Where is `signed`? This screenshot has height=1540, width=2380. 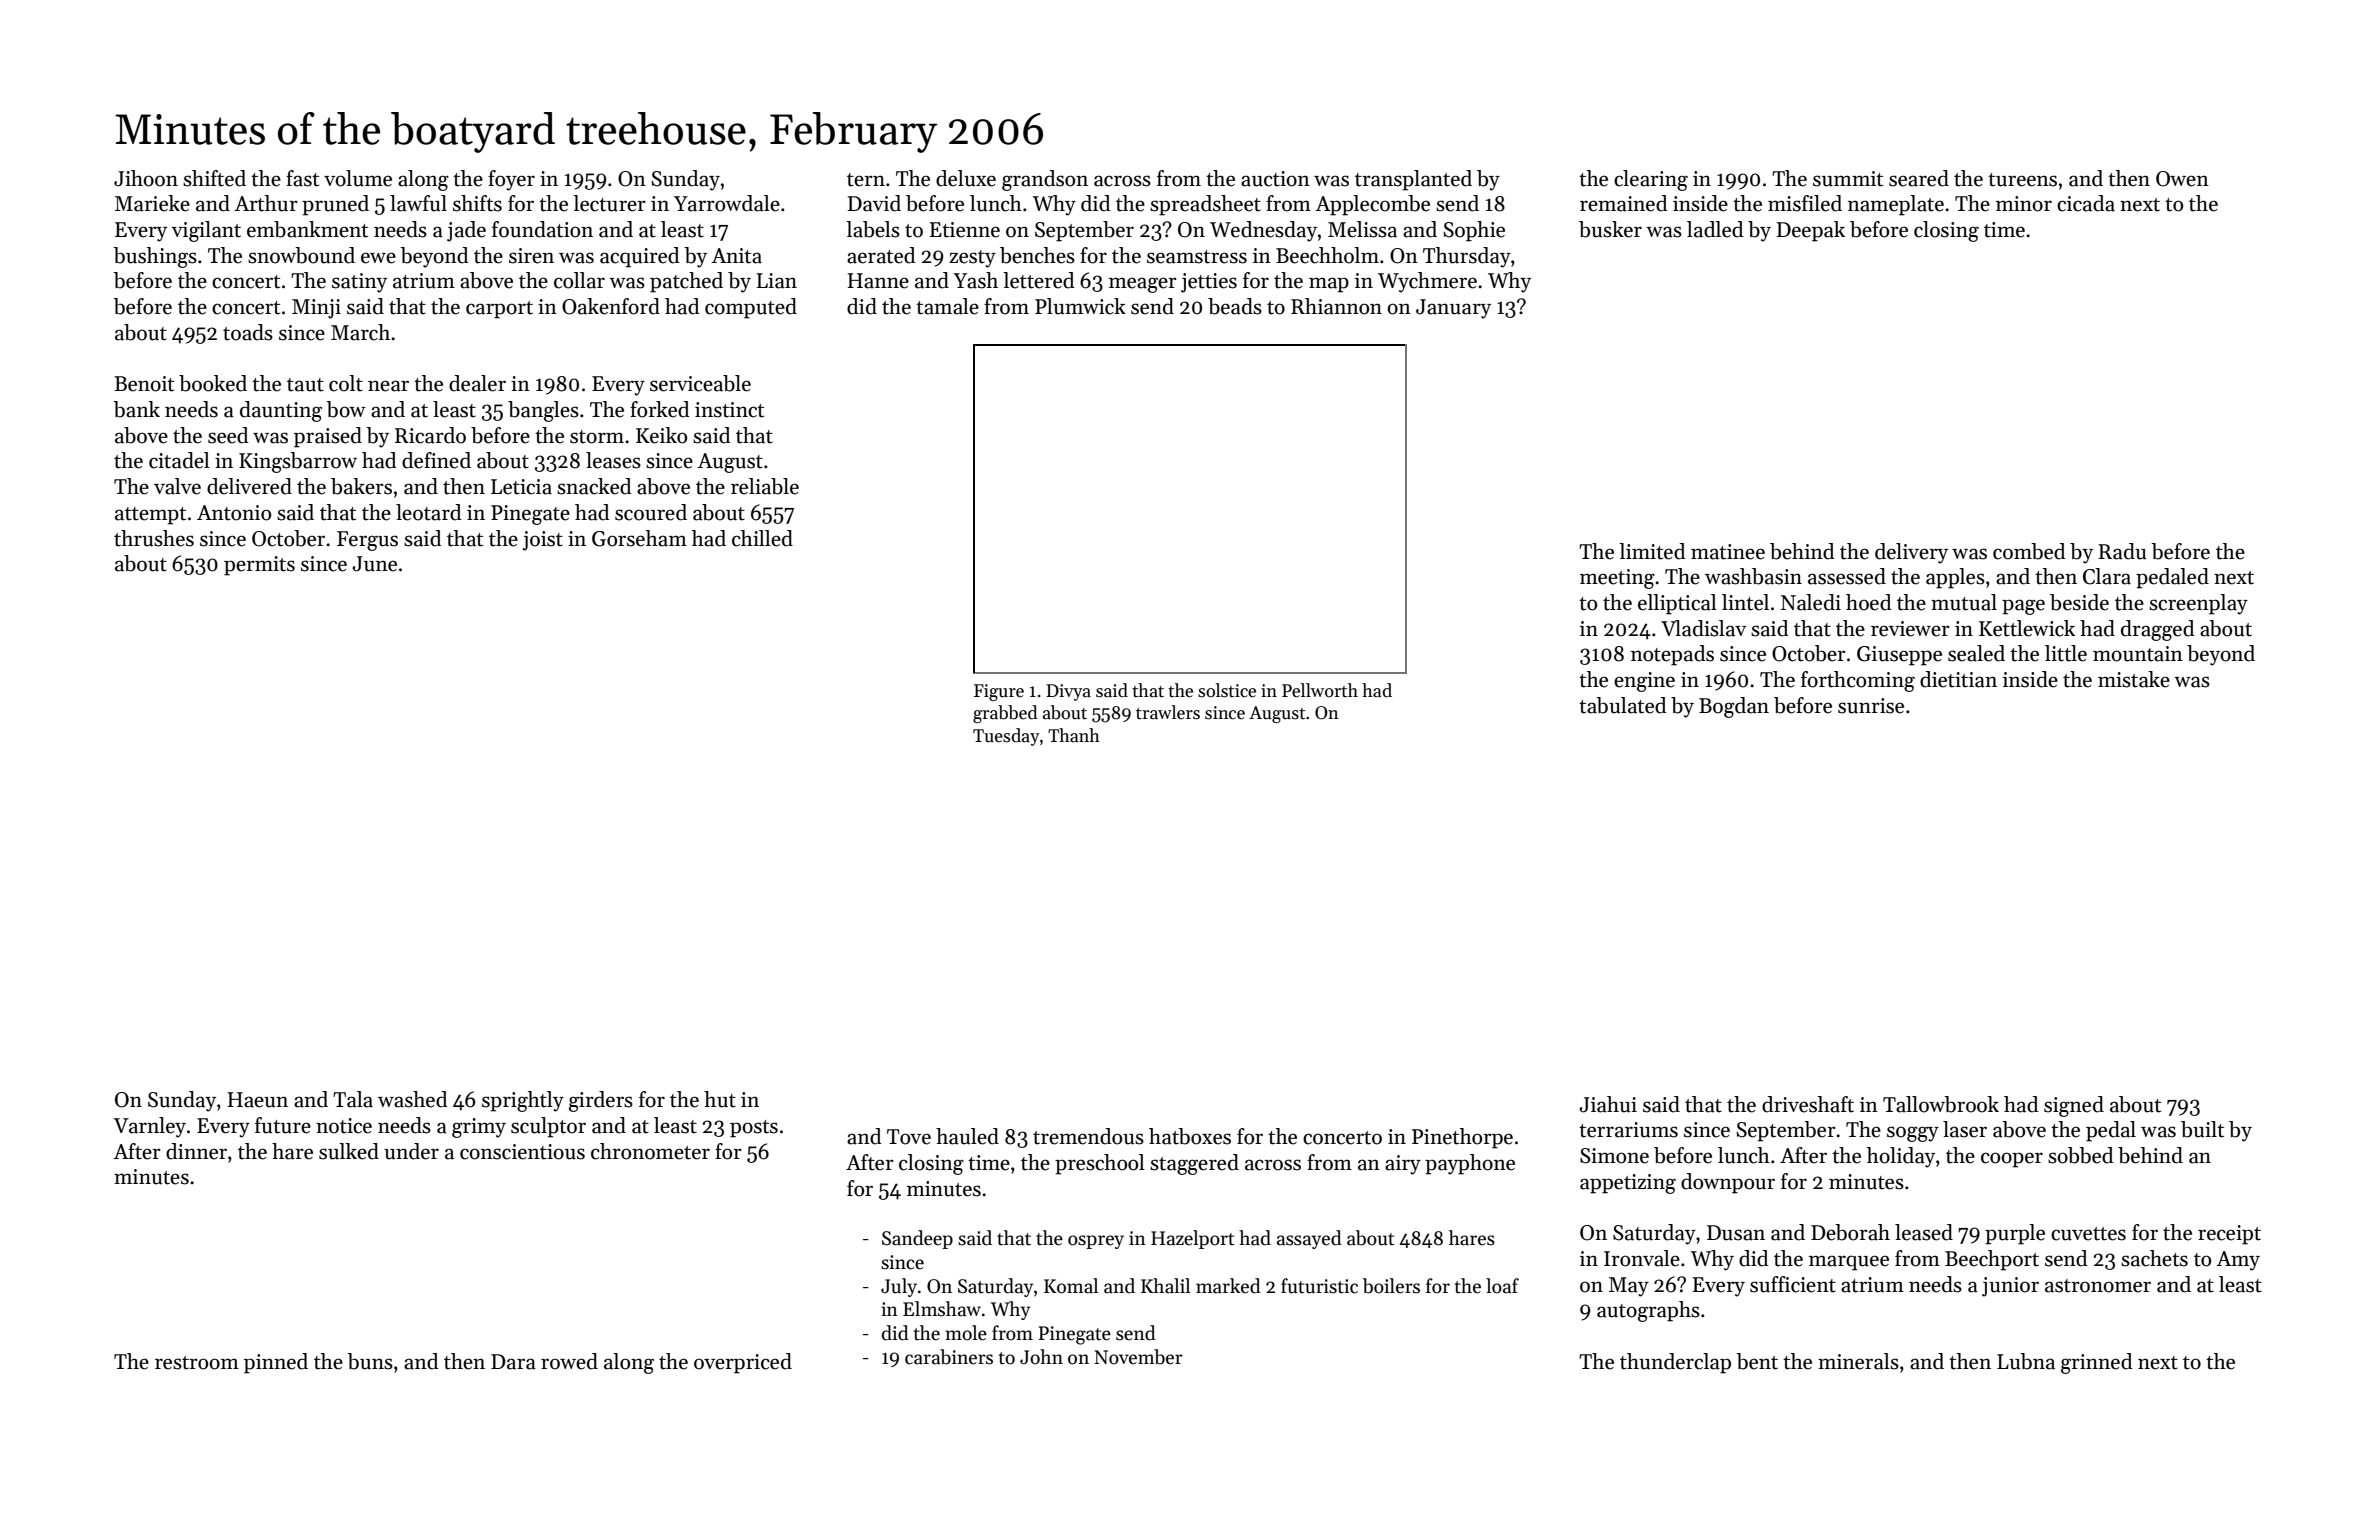
signed is located at coordinates (2074, 1106).
